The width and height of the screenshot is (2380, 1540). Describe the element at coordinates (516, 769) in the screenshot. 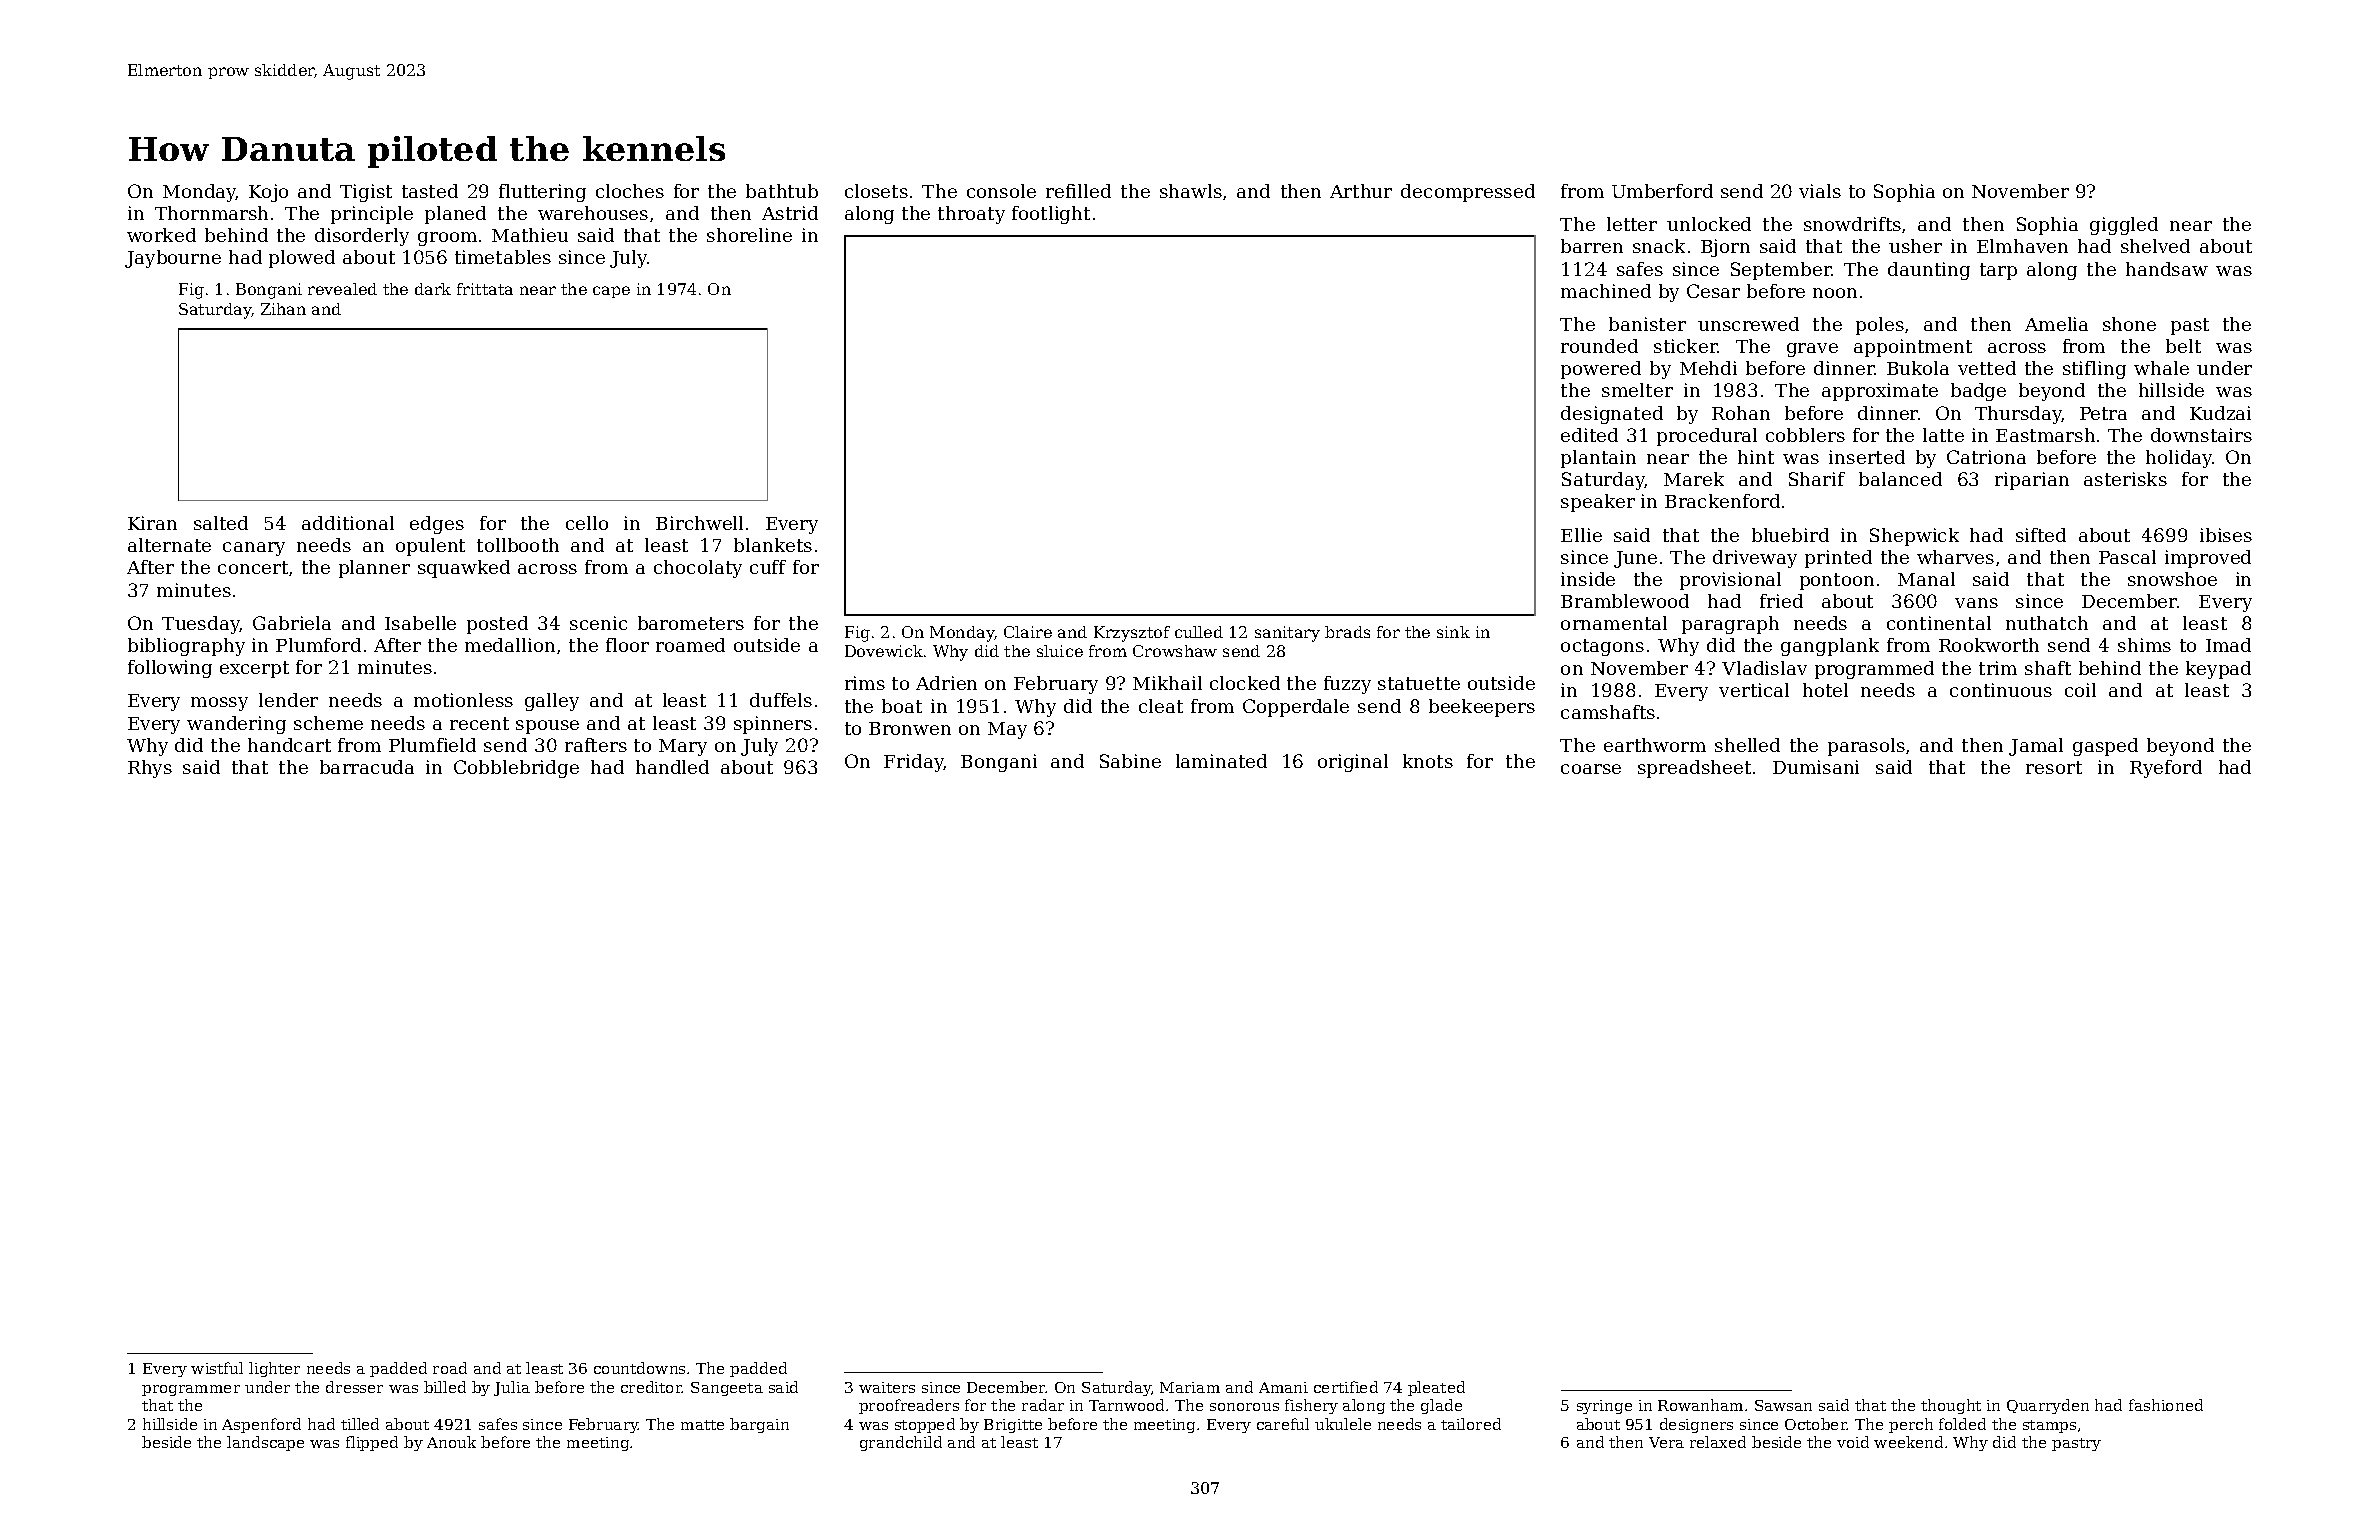

I see `Cobblebridge` at that location.
